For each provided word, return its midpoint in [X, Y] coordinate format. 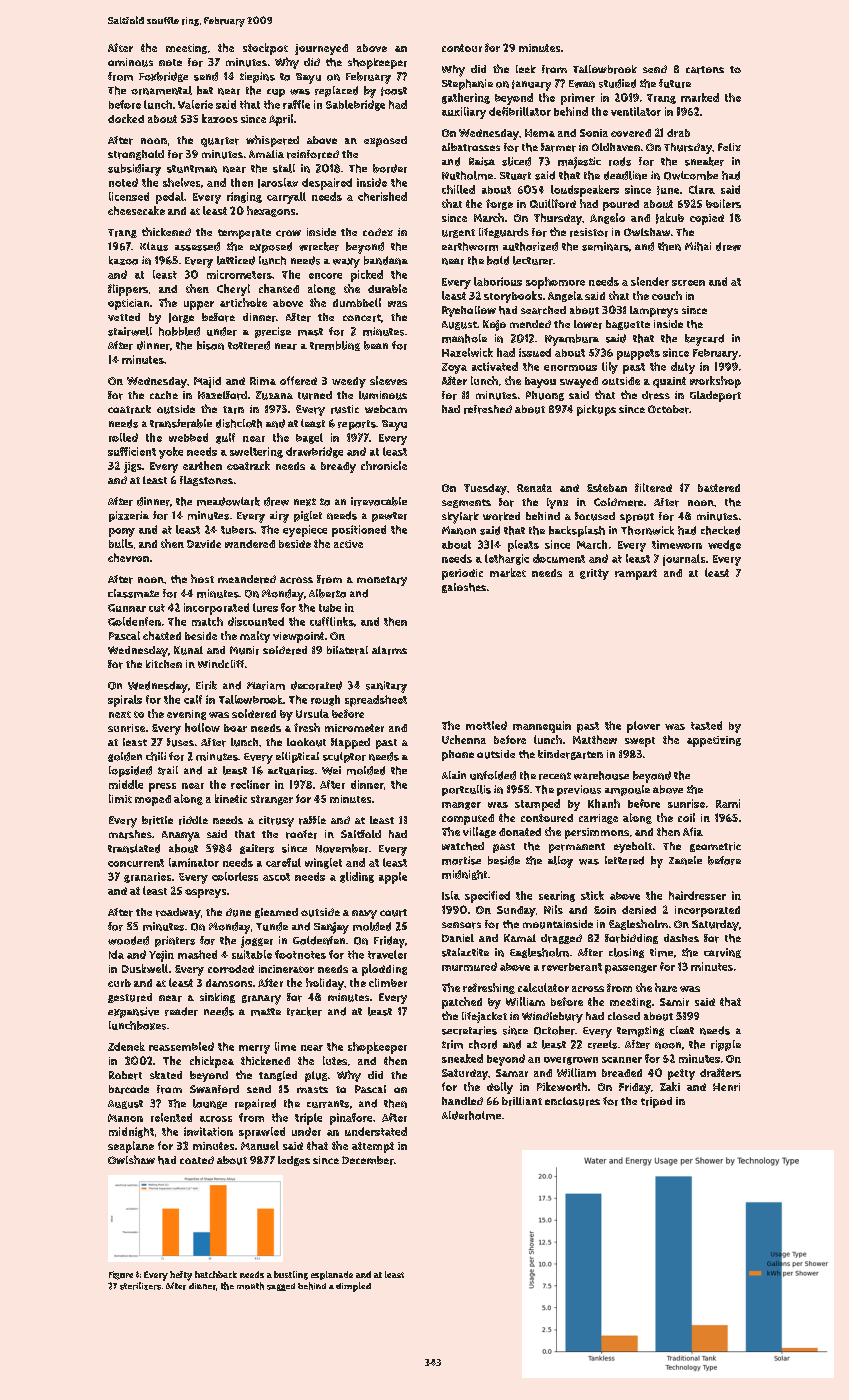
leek [526, 69]
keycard [704, 340]
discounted [256, 621]
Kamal [520, 938]
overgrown [571, 1061]
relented [171, 1117]
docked [126, 118]
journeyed [321, 49]
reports [357, 425]
